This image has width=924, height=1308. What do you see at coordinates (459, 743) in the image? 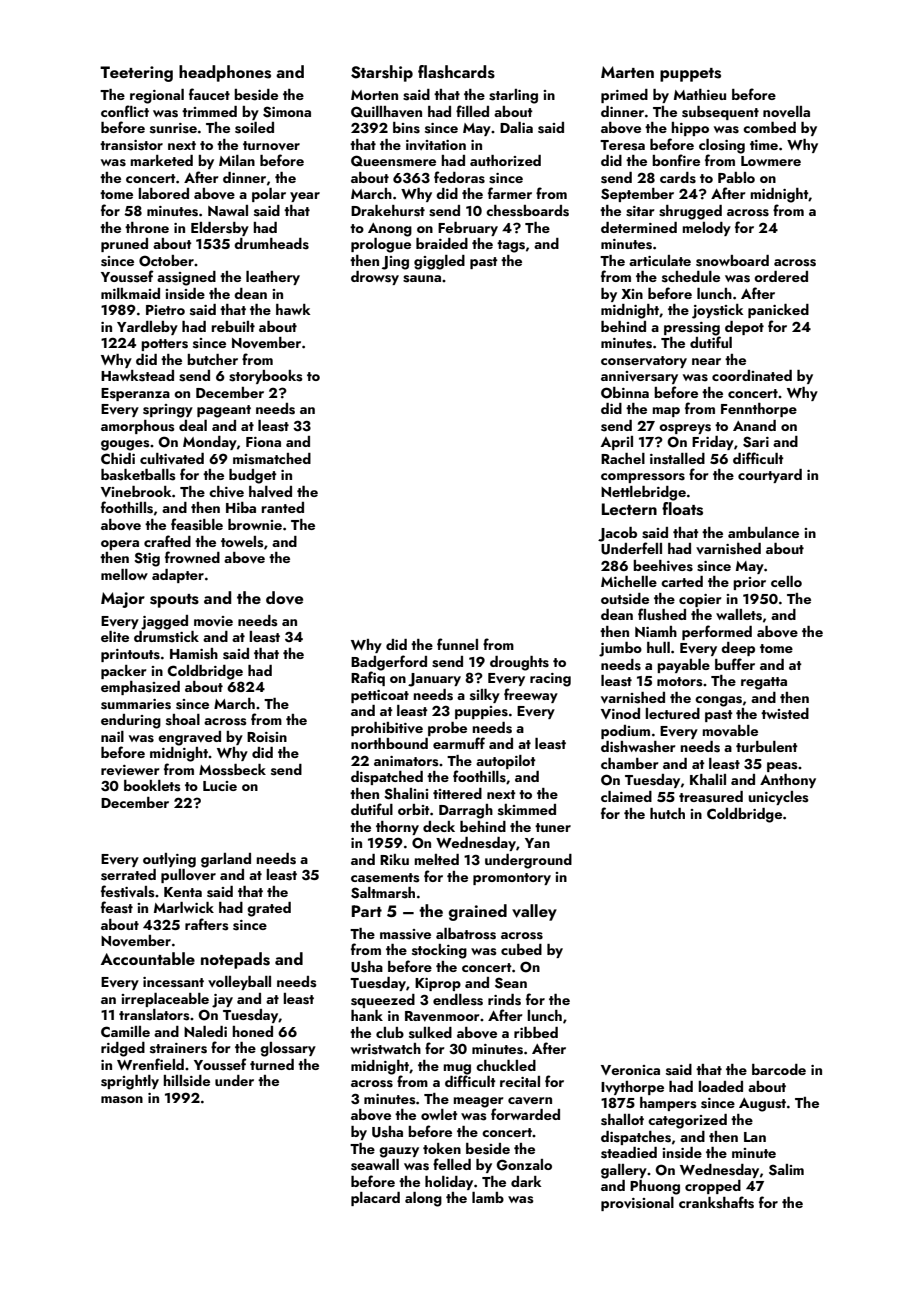
I see `earmuff` at bounding box center [459, 743].
